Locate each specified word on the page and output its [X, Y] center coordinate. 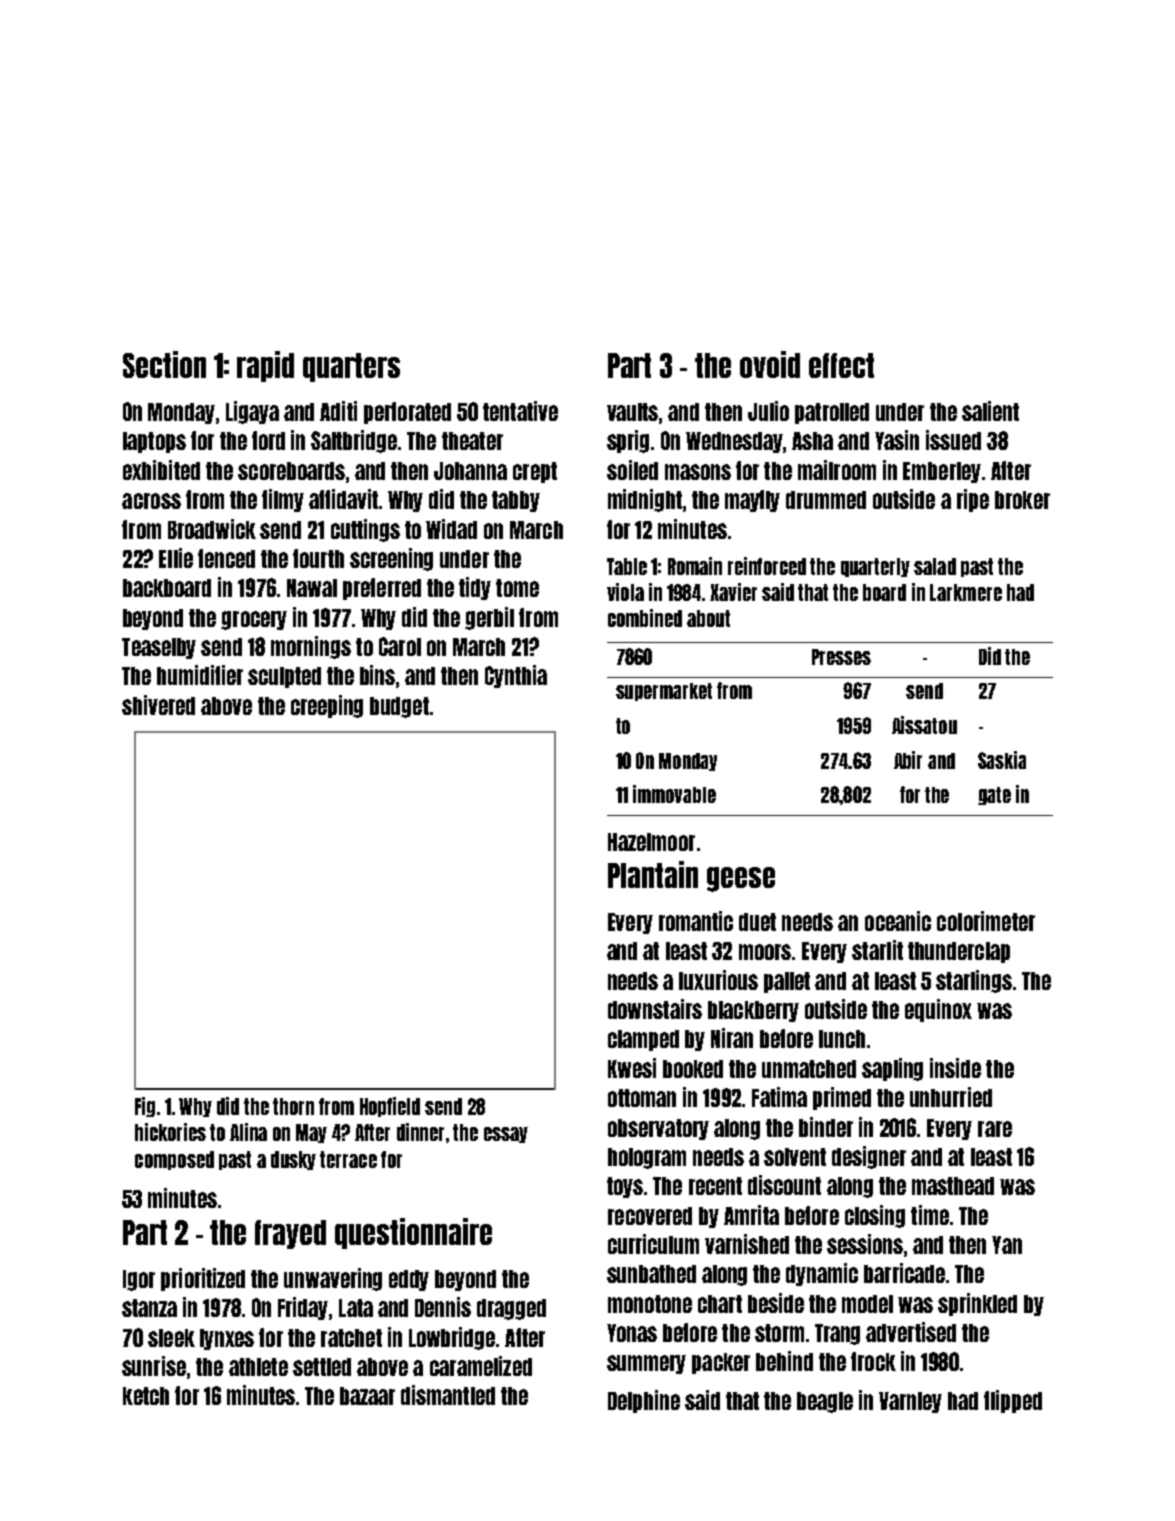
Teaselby [159, 648]
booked [693, 1069]
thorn [293, 1106]
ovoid [770, 364]
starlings [974, 981]
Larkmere [966, 592]
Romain [695, 566]
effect [841, 365]
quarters [351, 367]
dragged [511, 1309]
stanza [149, 1308]
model [867, 1304]
